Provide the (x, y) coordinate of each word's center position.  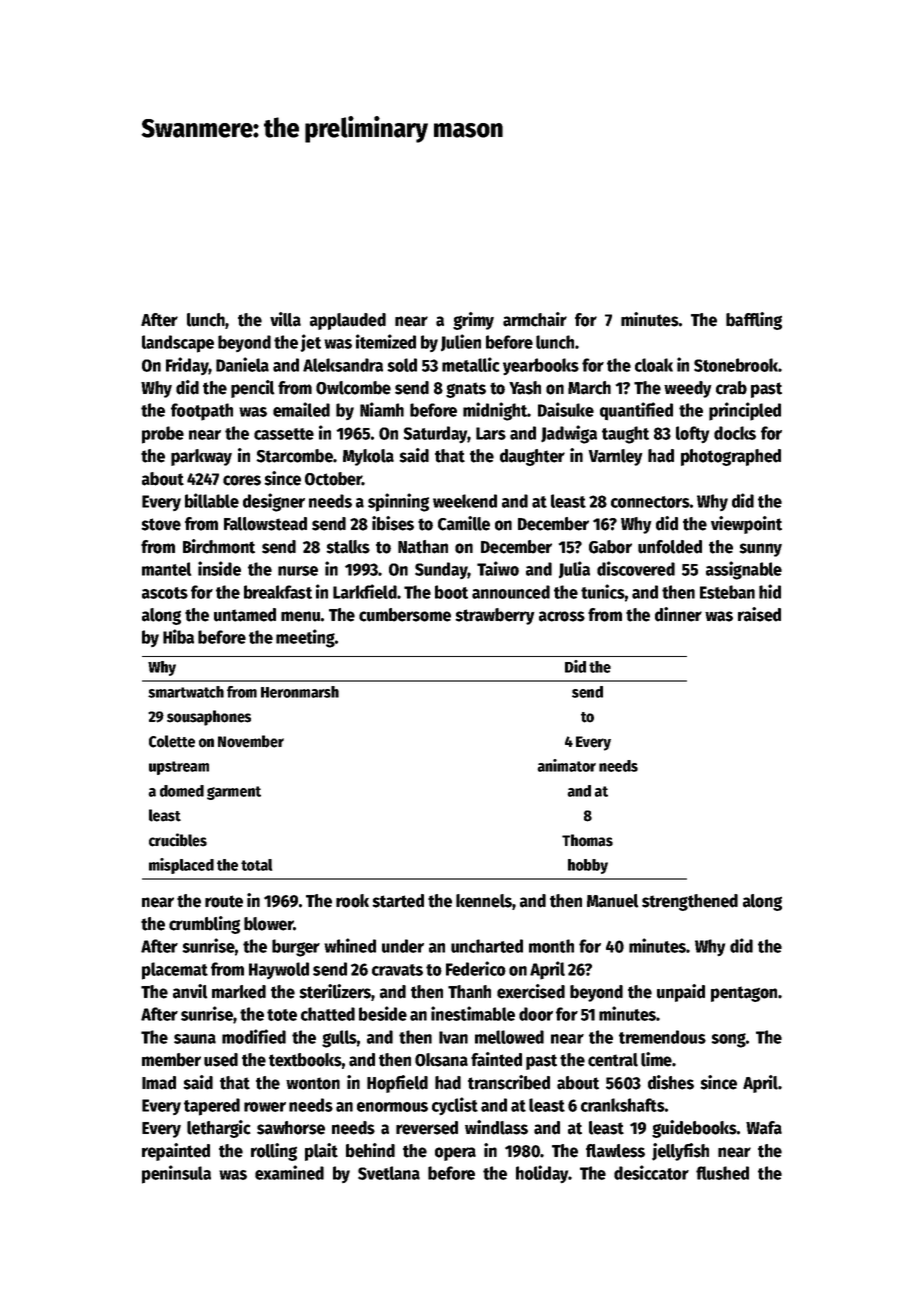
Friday (187, 366)
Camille (464, 523)
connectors (650, 502)
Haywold (279, 970)
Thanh (469, 992)
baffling (754, 321)
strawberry (495, 616)
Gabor (610, 547)
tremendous (662, 1037)
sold (402, 365)
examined (289, 1172)
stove (161, 524)
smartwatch (186, 692)
